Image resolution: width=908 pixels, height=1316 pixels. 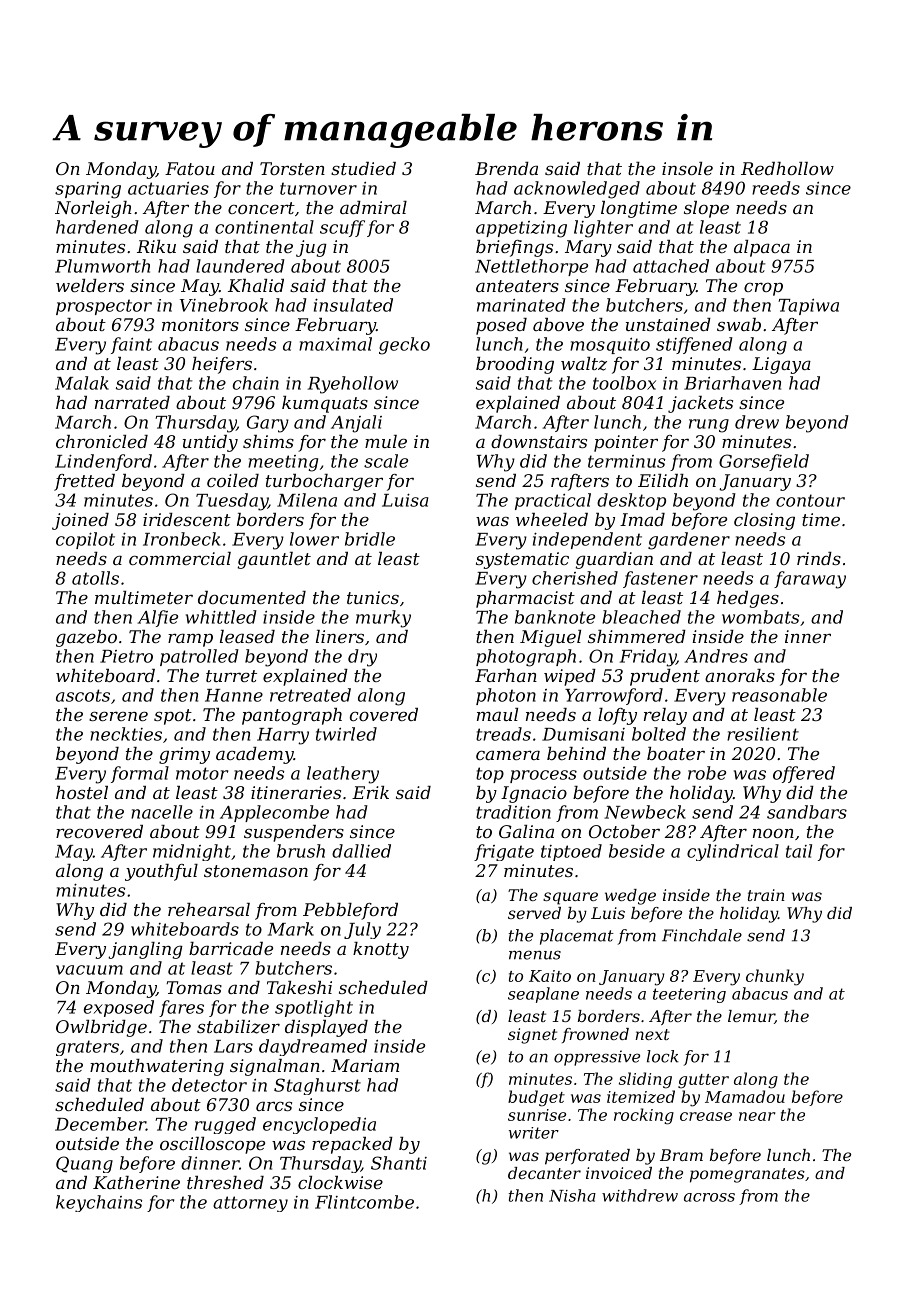 What do you see at coordinates (335, 344) in the page?
I see `maximal` at bounding box center [335, 344].
